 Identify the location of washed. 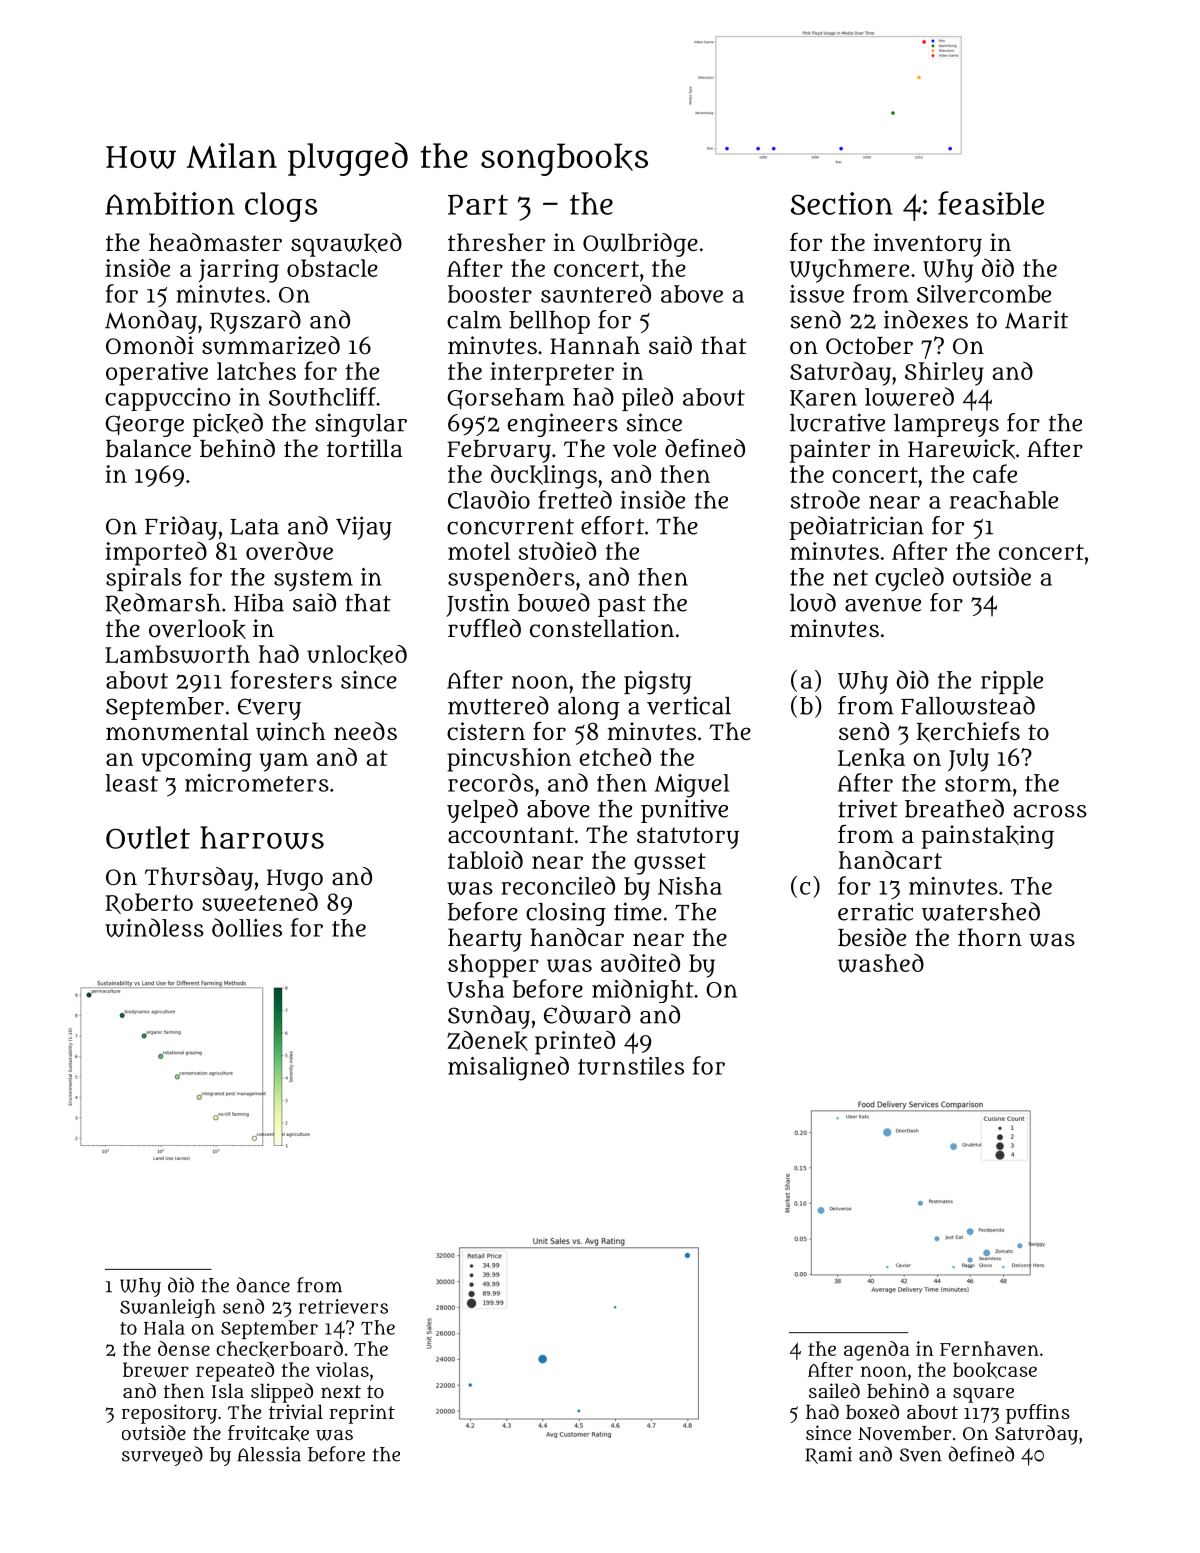
(881, 963).
